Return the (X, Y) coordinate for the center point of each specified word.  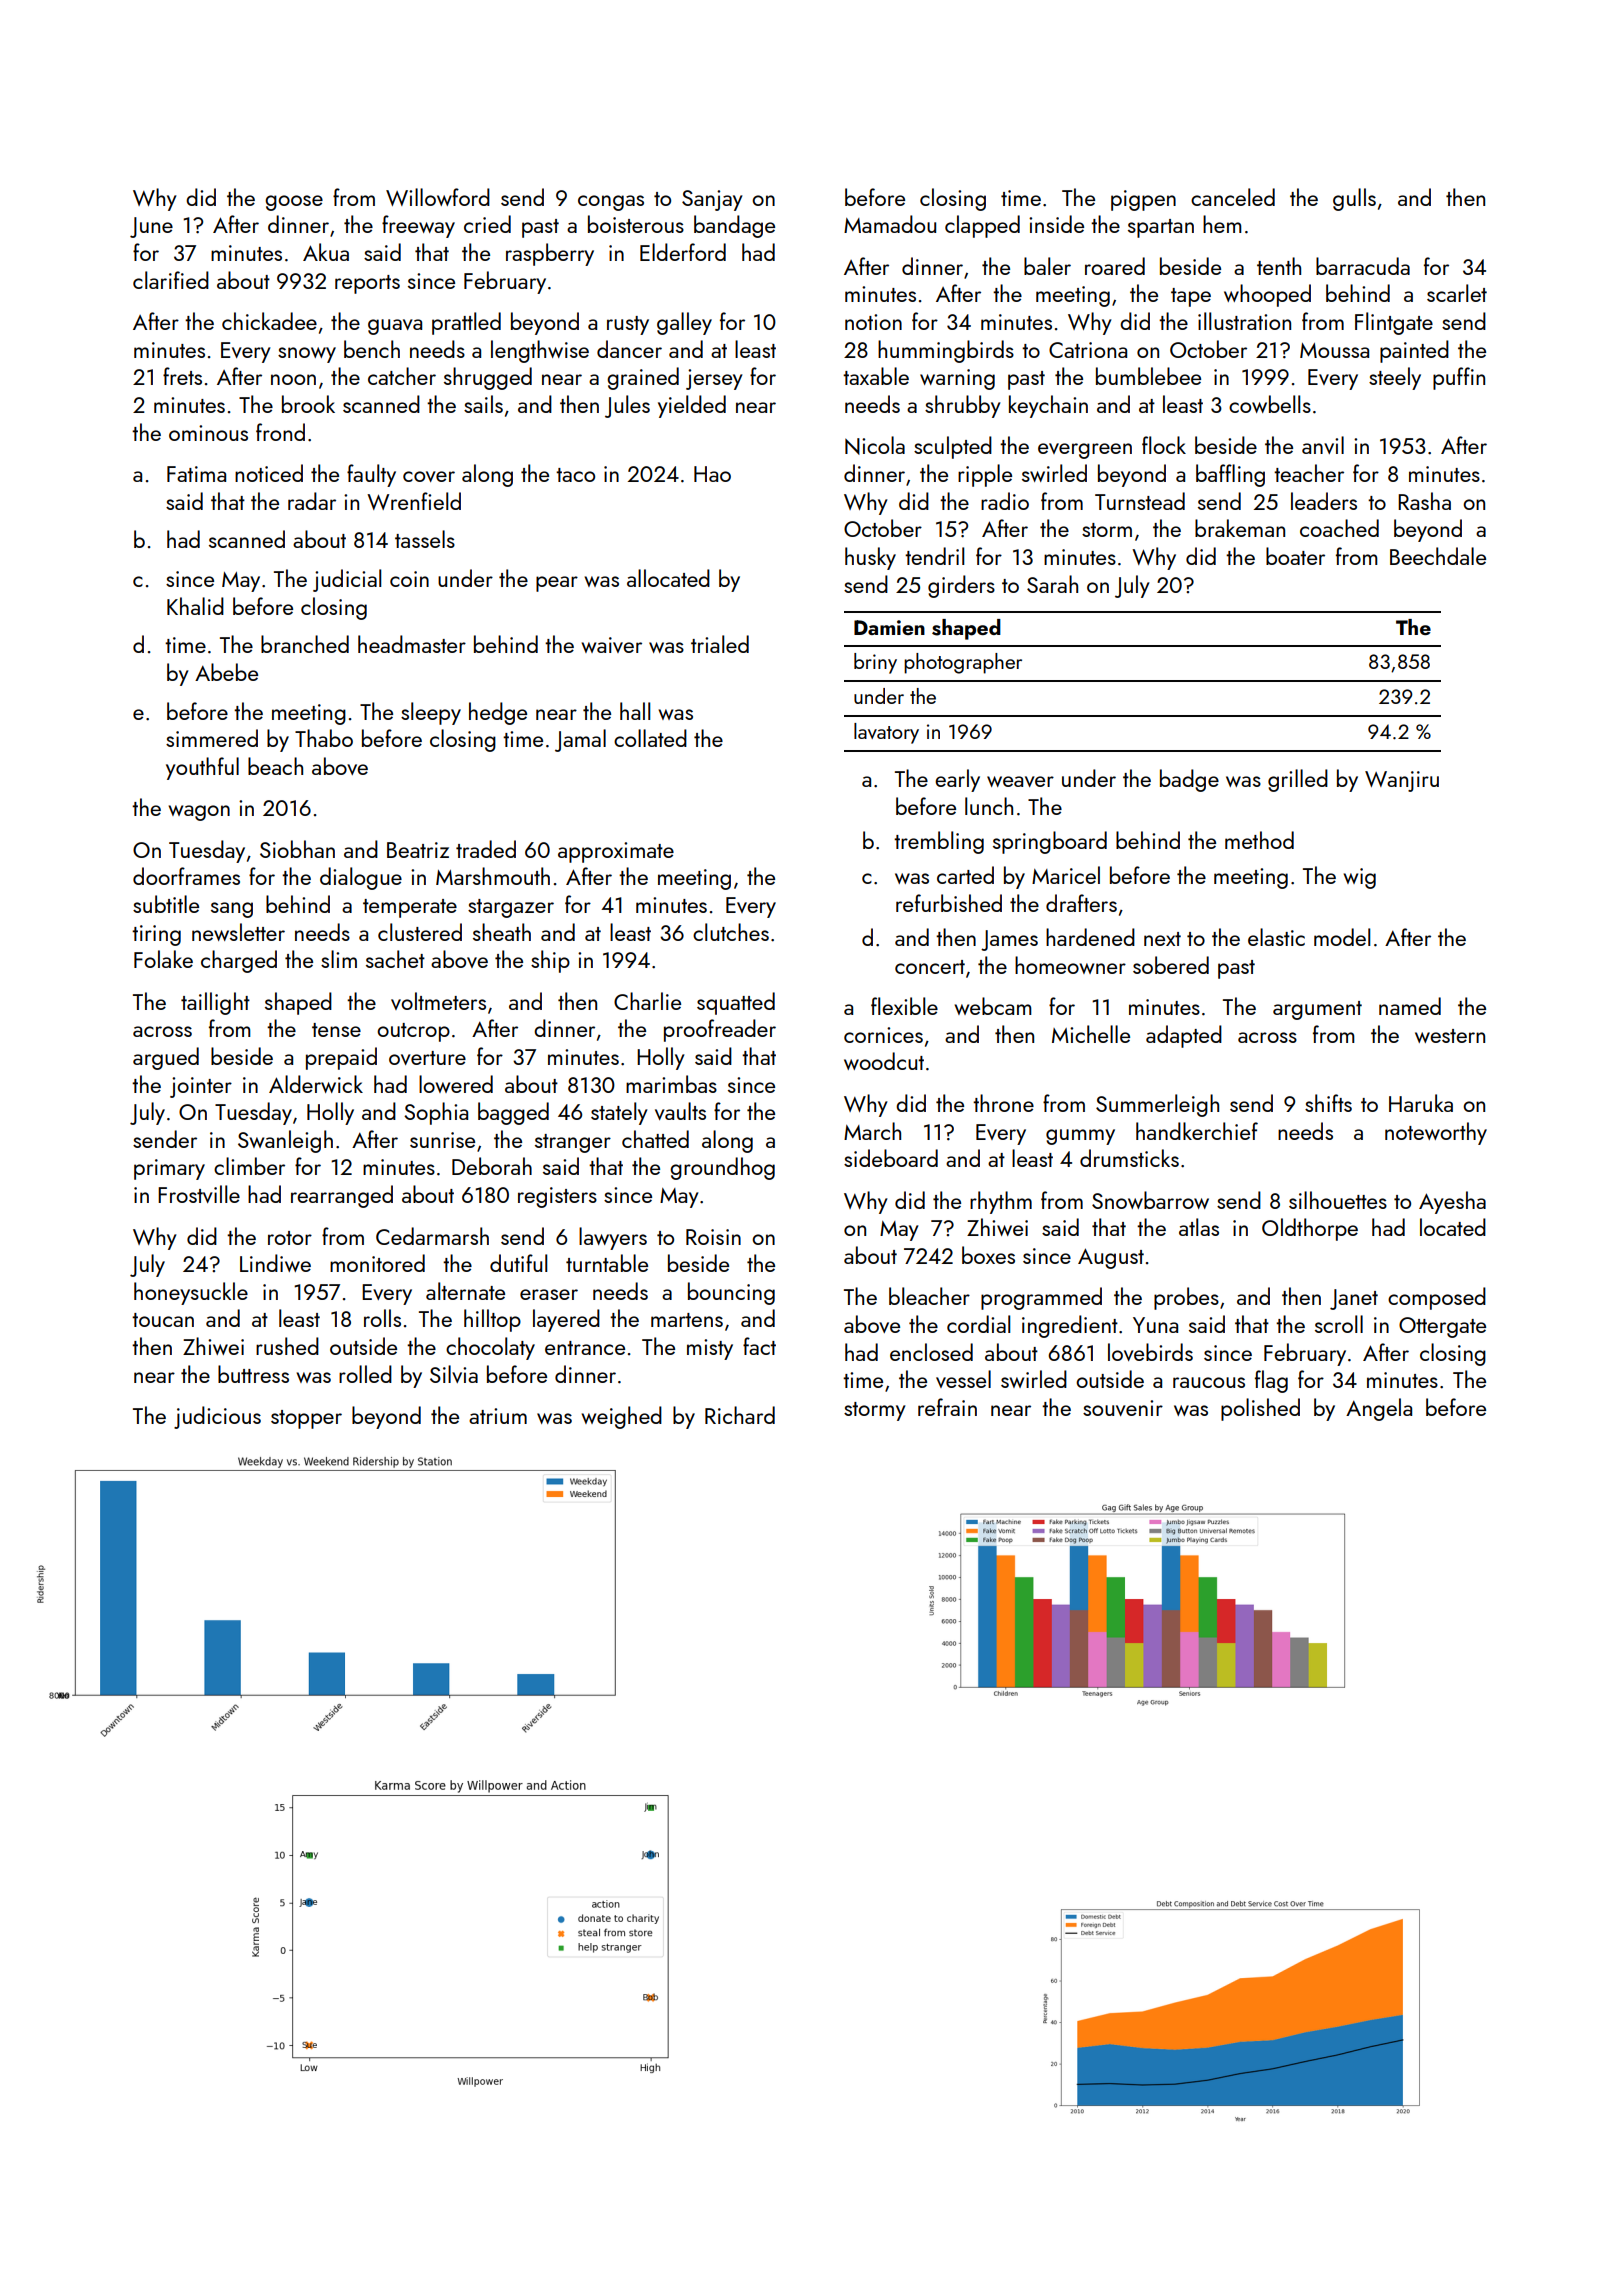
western (1450, 1036)
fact (759, 1346)
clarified (171, 280)
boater (1295, 556)
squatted (736, 1003)
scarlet (1457, 293)
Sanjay (712, 200)
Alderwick (316, 1084)
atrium (498, 1416)
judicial (347, 580)
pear (557, 584)
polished (1260, 1409)
